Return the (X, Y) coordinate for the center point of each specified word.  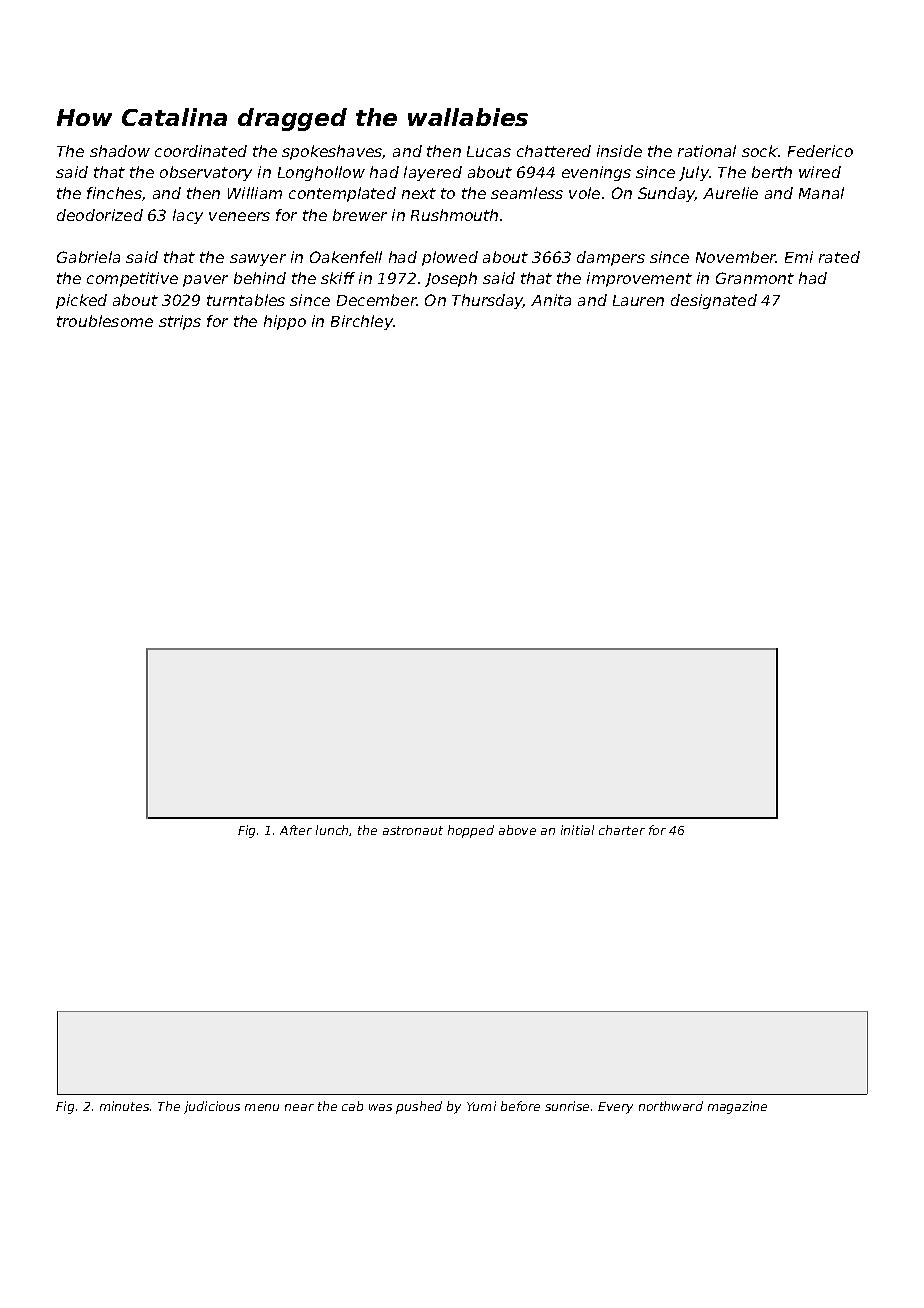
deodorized (100, 215)
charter (622, 830)
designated (714, 301)
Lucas (489, 151)
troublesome (105, 321)
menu (262, 1107)
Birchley (362, 322)
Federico (820, 151)
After (296, 830)
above (517, 830)
